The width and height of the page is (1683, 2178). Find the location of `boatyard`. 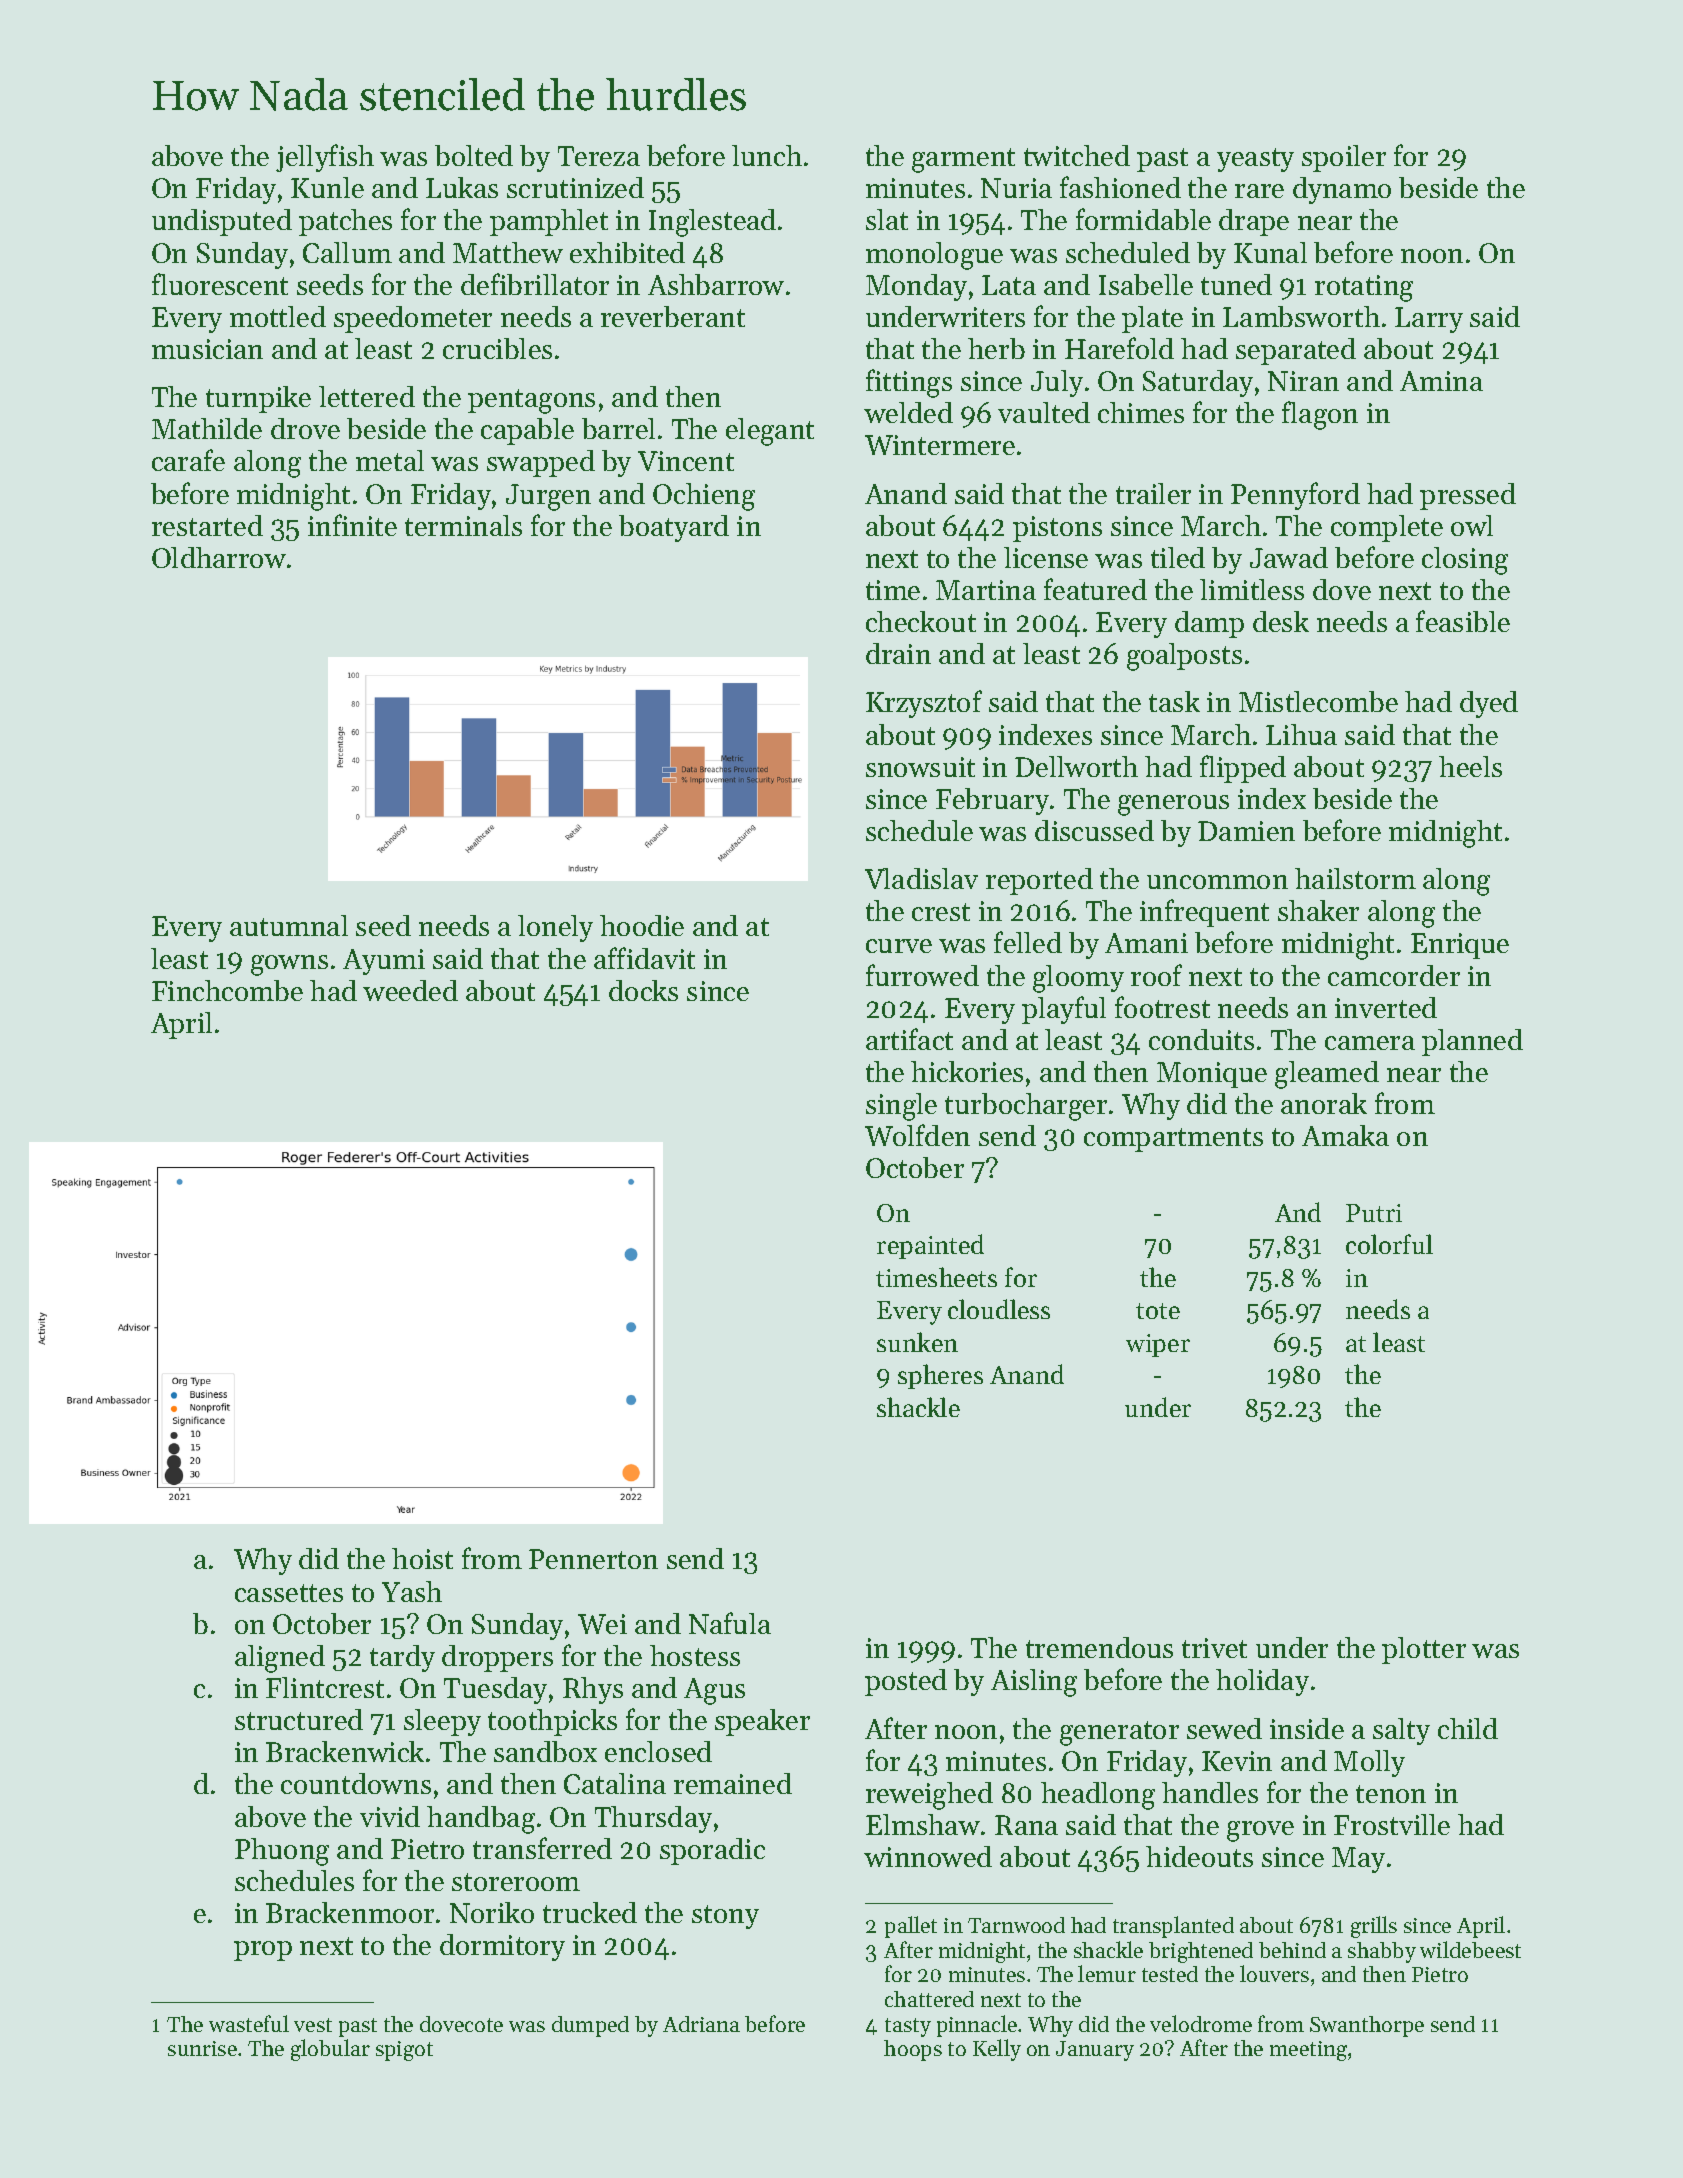

boatyard is located at coordinates (674, 528).
